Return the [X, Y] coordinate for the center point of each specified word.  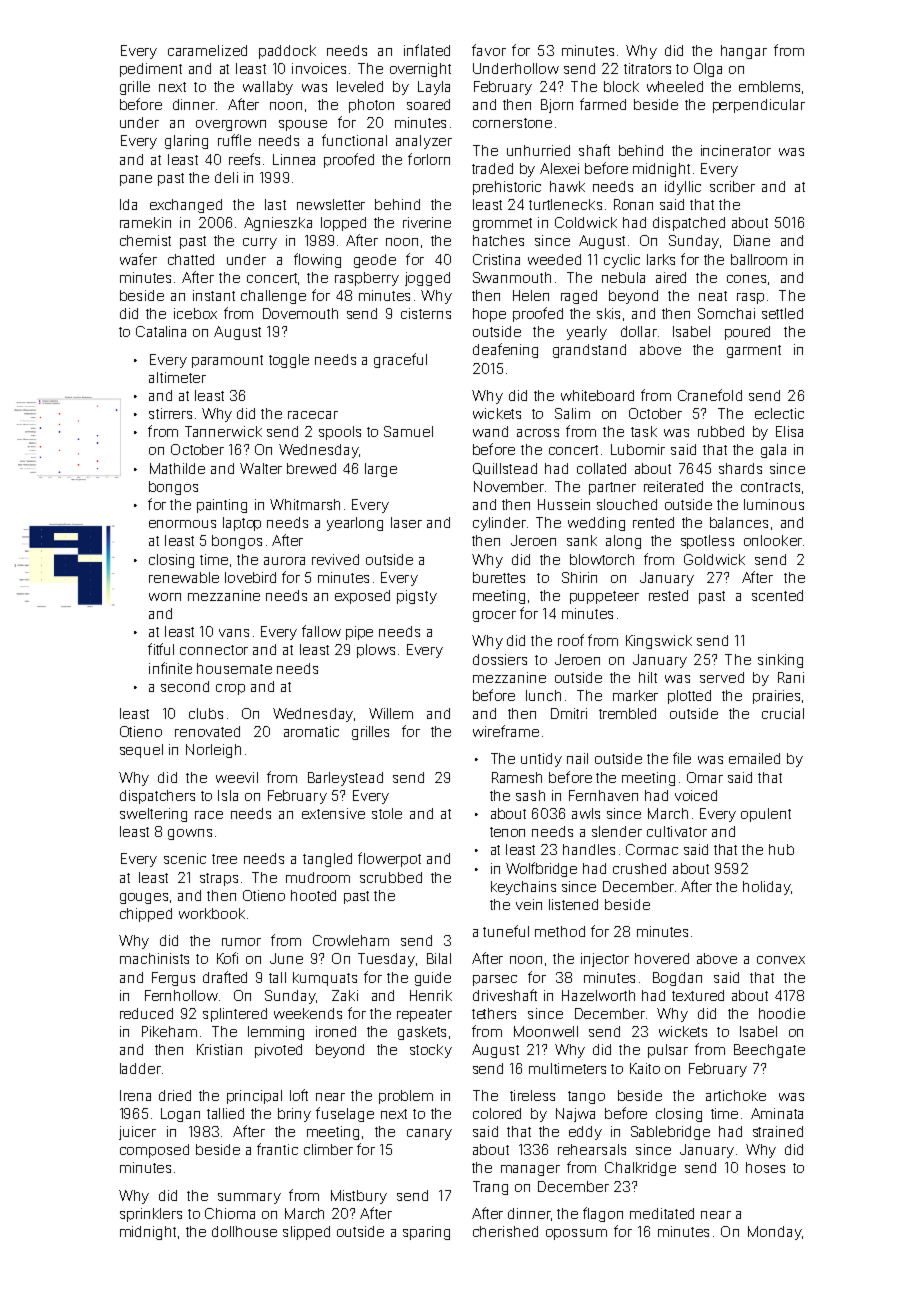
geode [375, 261]
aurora [284, 561]
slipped [306, 1233]
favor [489, 50]
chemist [145, 240]
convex [781, 960]
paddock [287, 52]
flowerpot [389, 859]
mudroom [318, 877]
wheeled [675, 86]
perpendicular [759, 106]
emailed [754, 758]
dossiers [500, 659]
